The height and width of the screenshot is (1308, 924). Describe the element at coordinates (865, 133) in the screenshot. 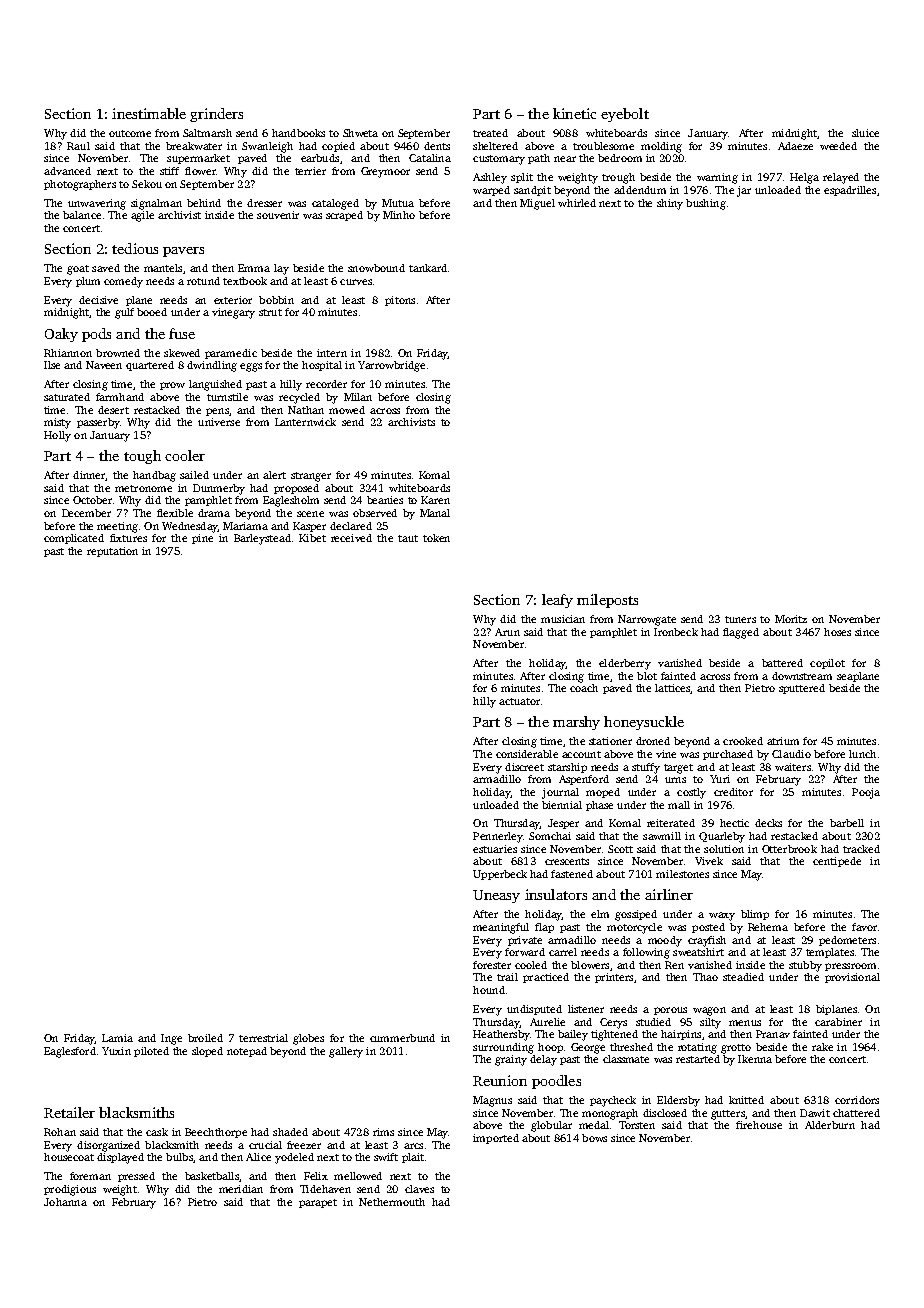

I see `sluice` at that location.
